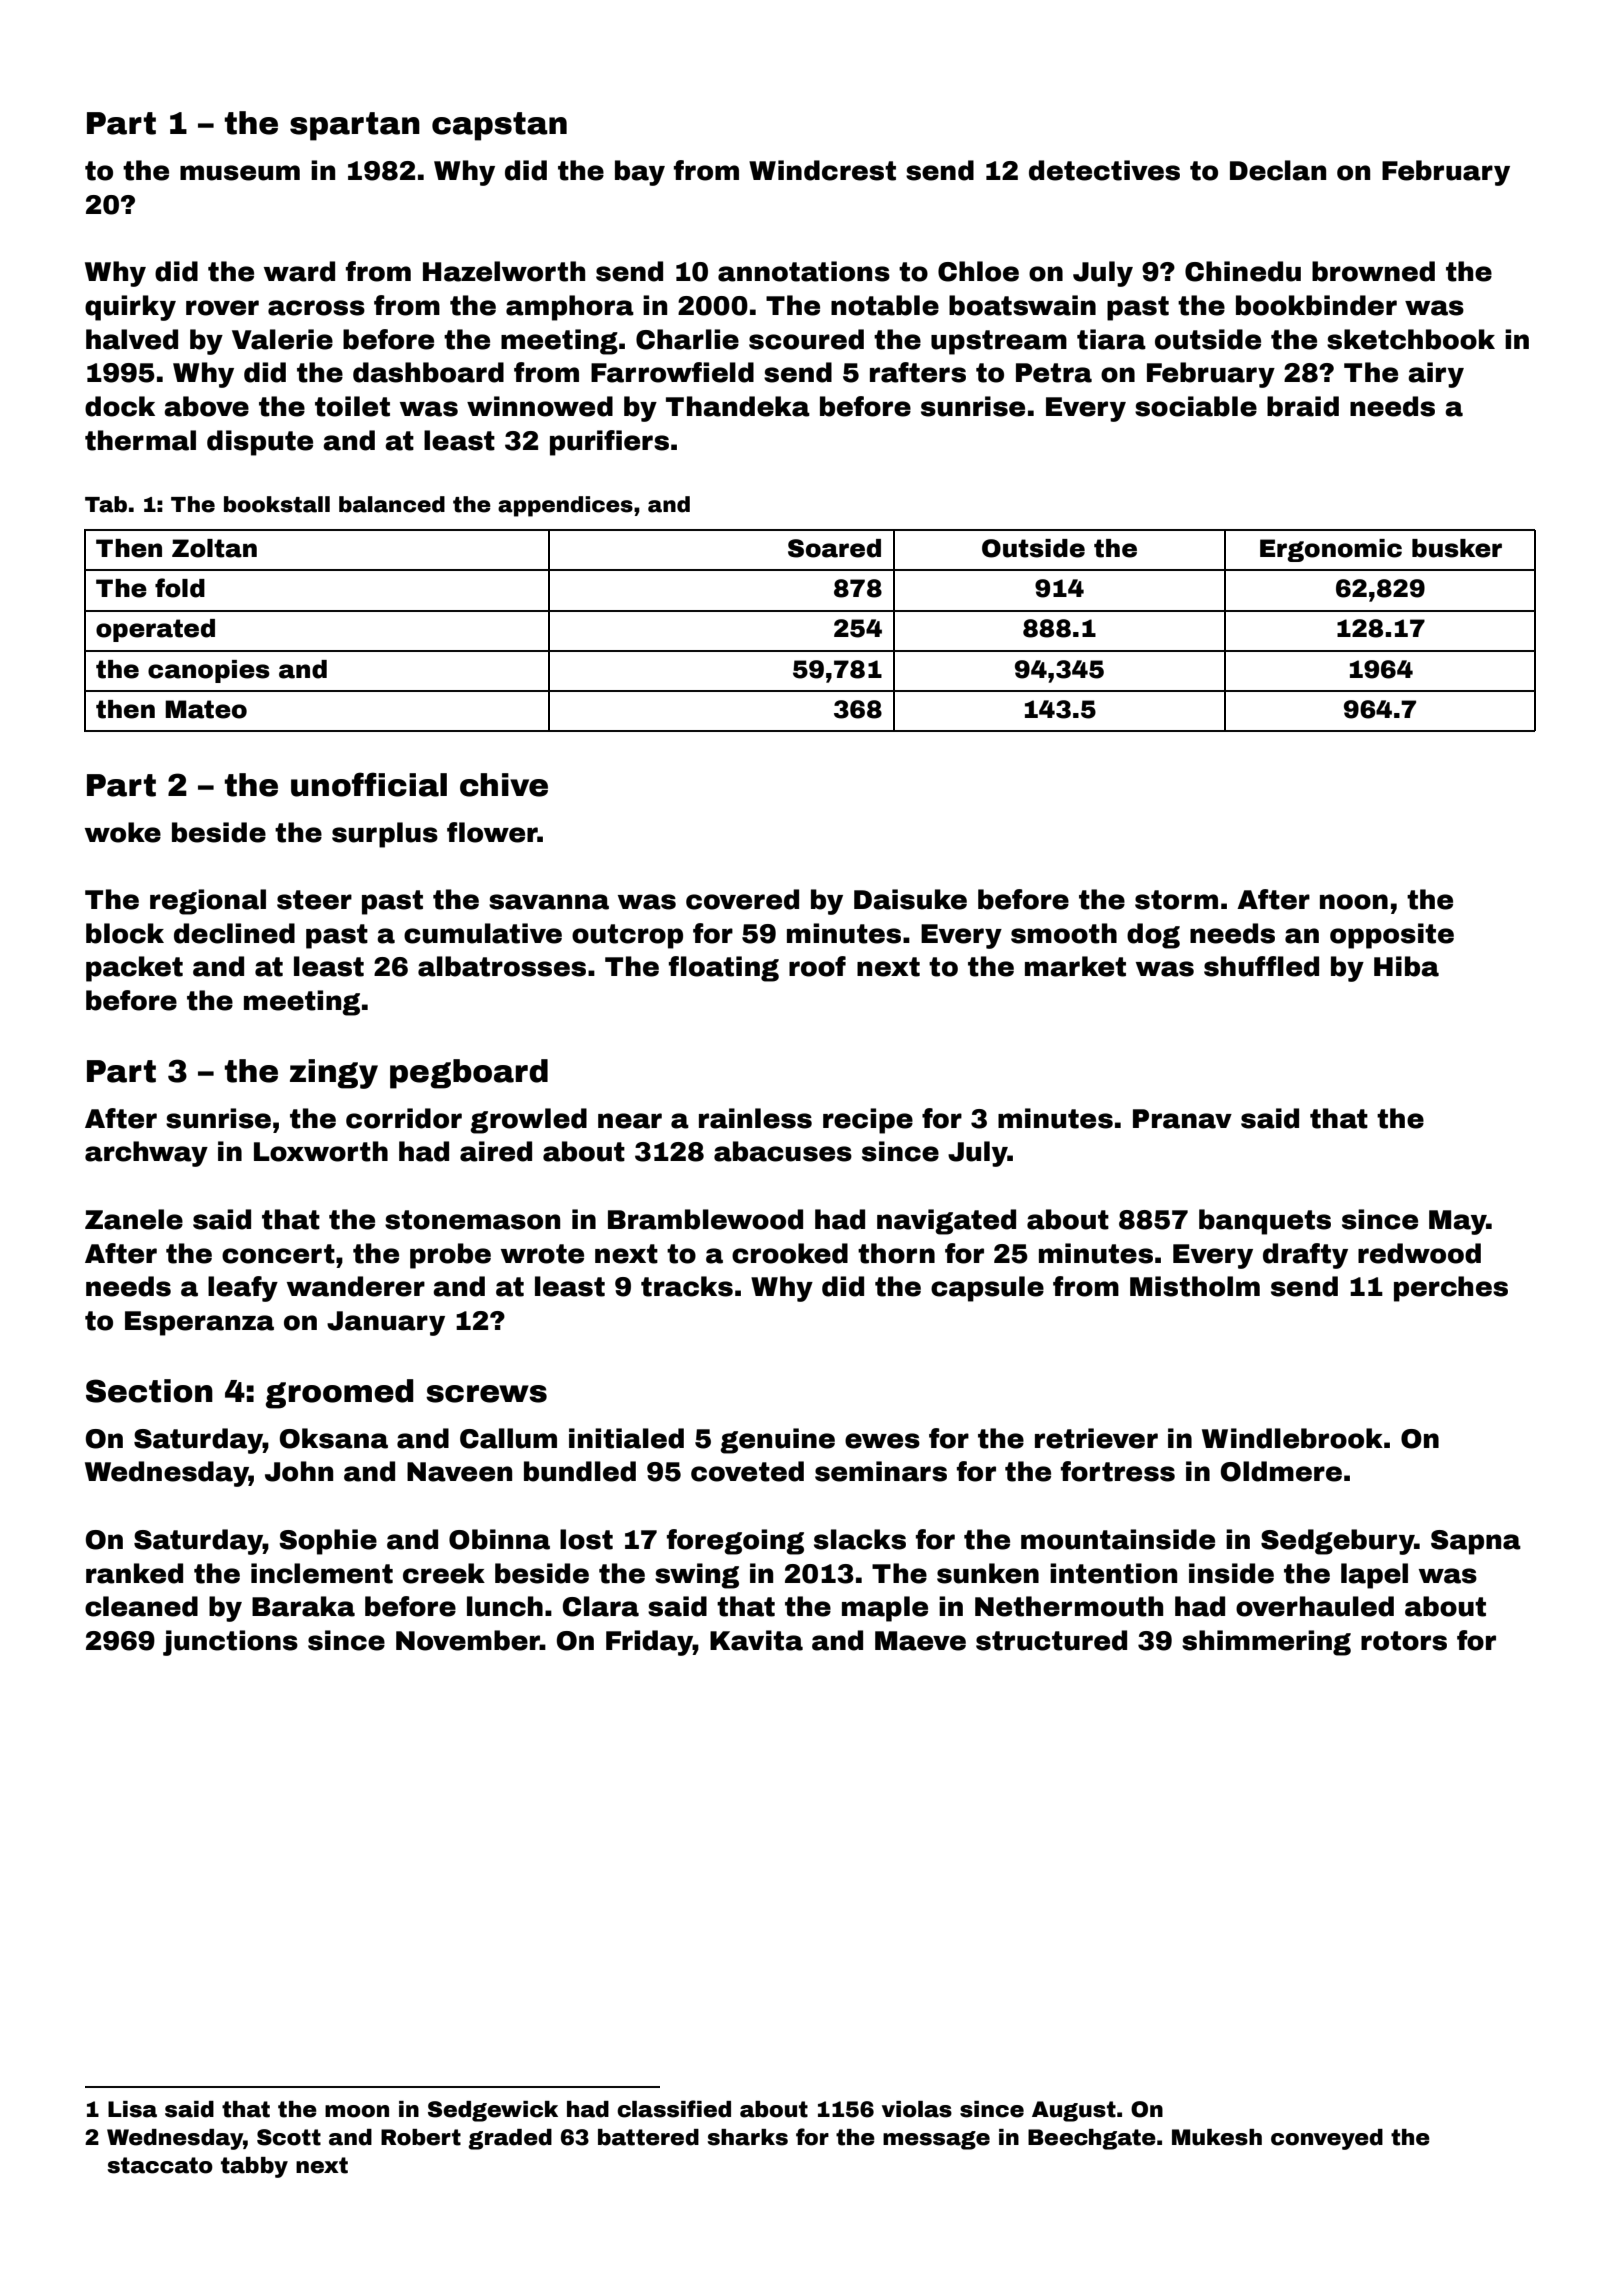 The width and height of the document is (1620, 2292). Describe the element at coordinates (240, 173) in the document. I see `museum` at that location.
